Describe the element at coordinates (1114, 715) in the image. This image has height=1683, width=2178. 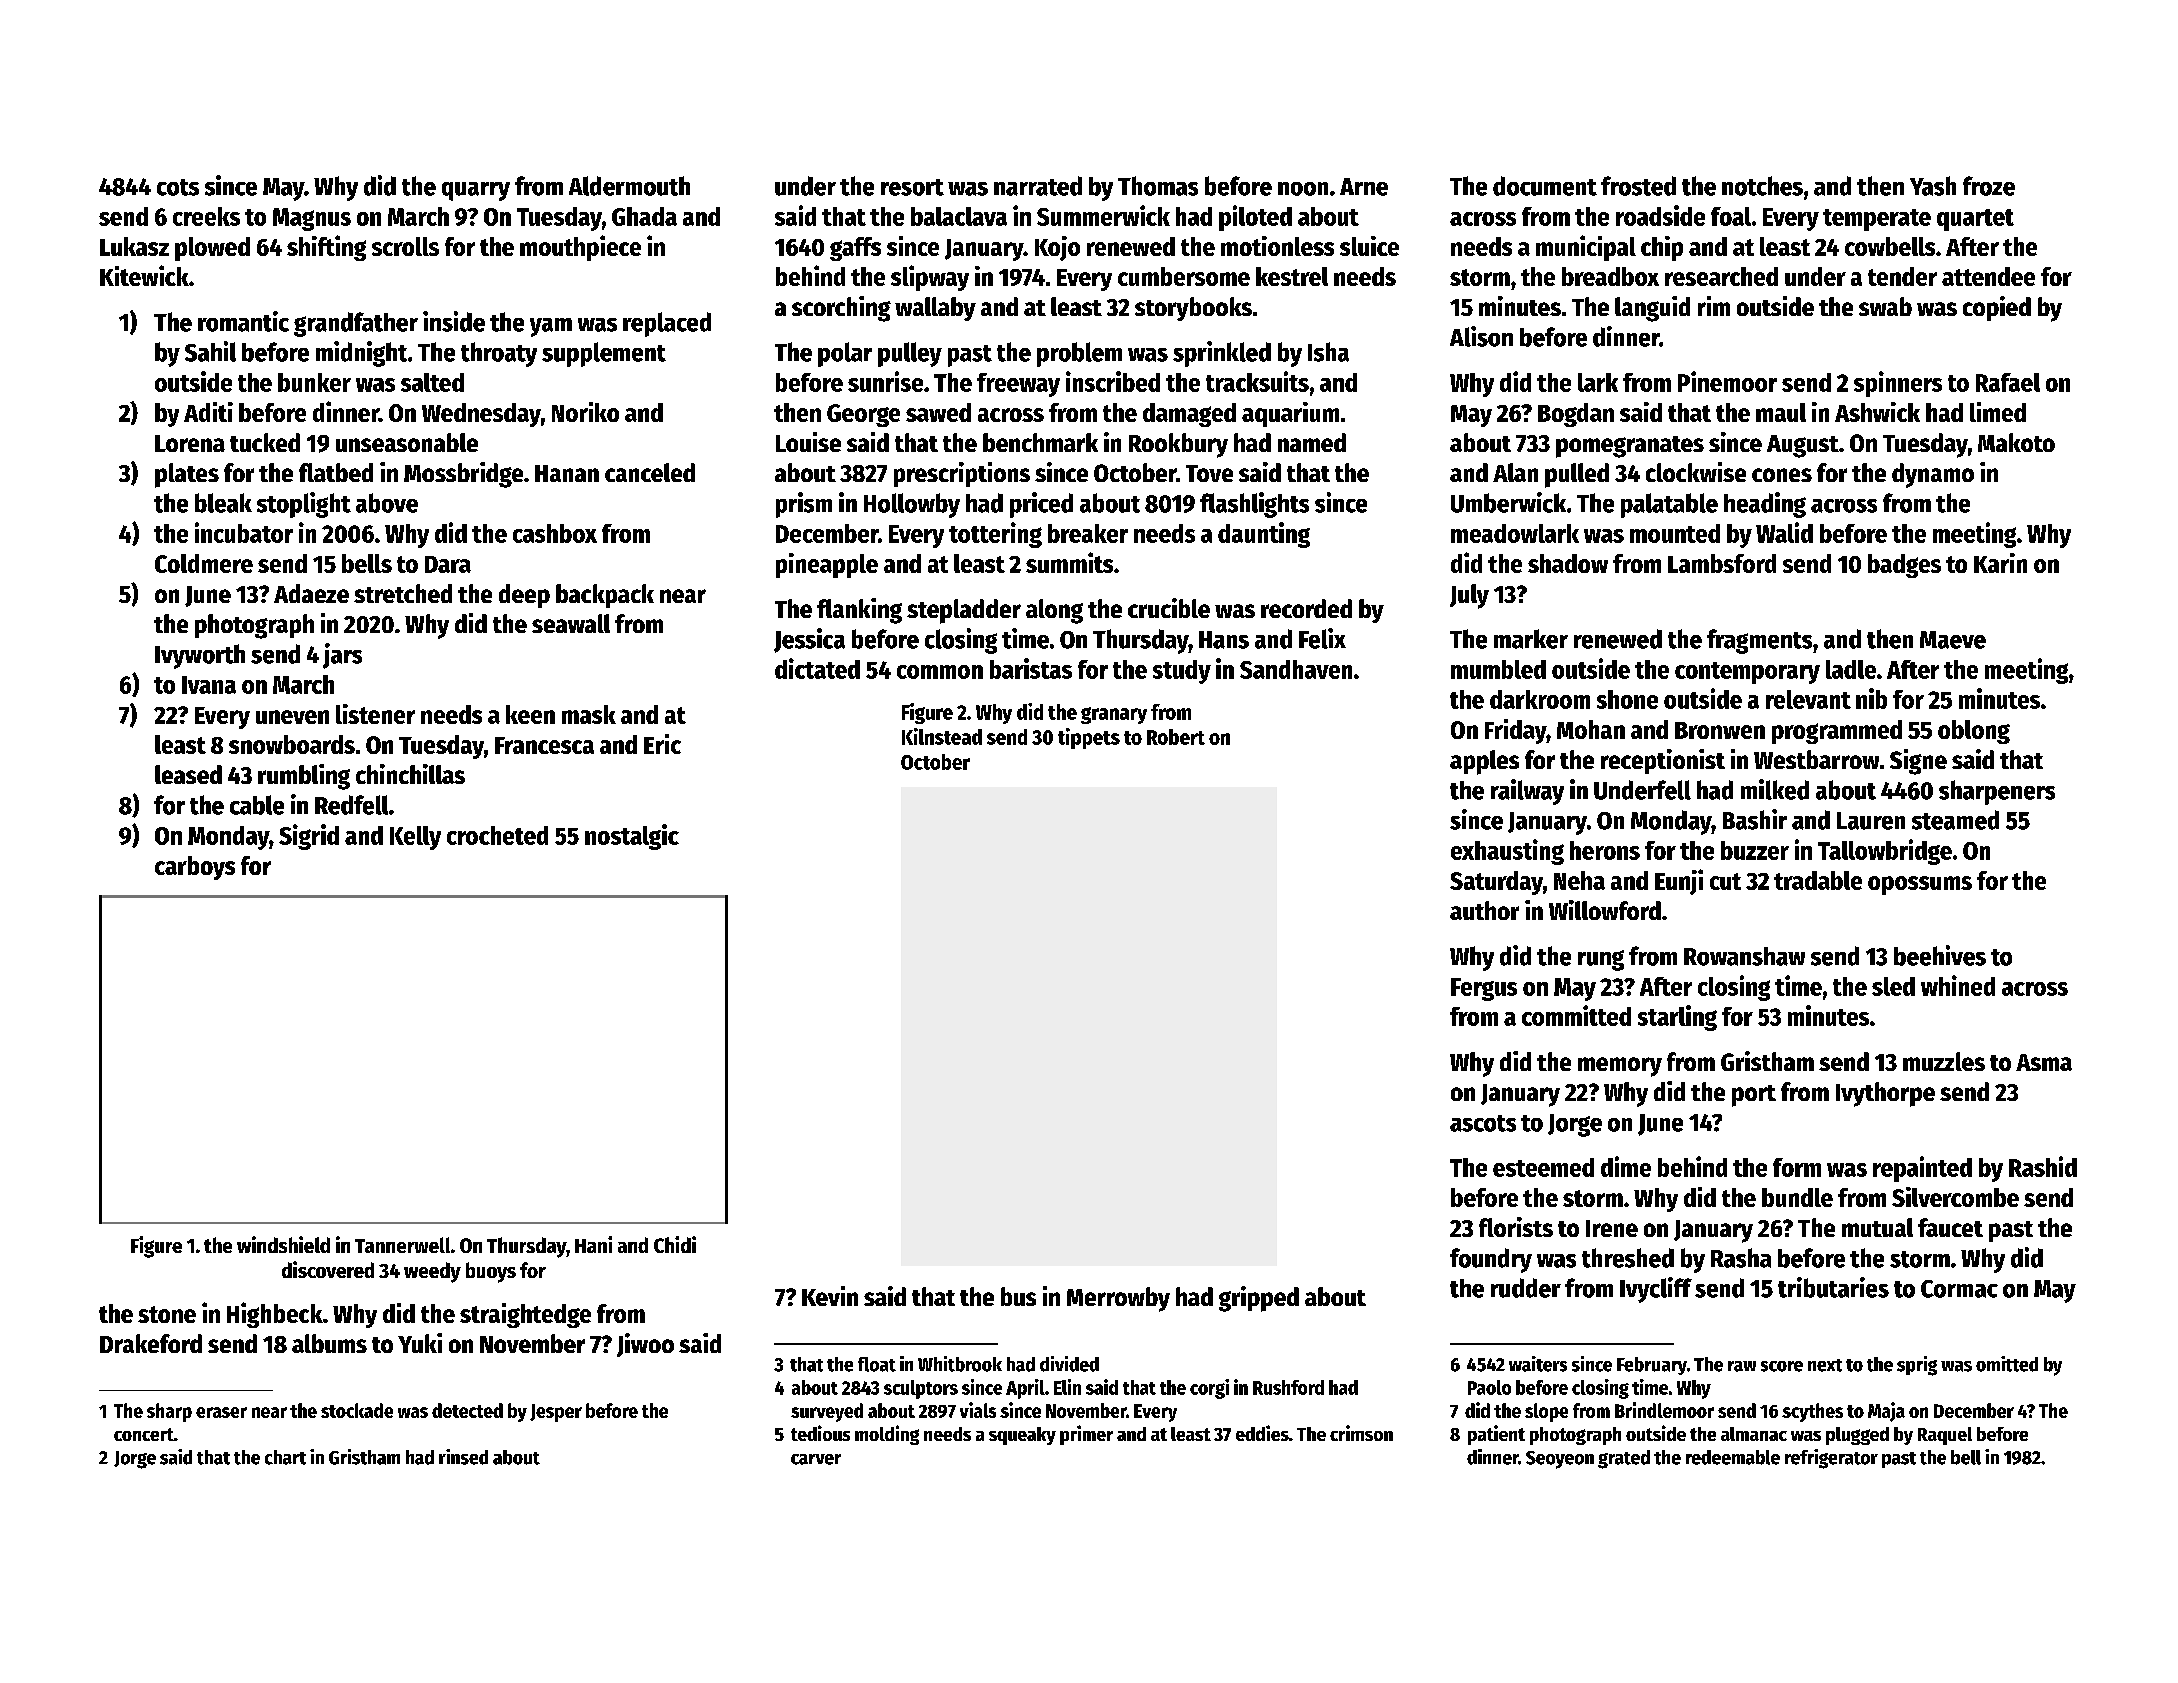
I see `granary` at that location.
